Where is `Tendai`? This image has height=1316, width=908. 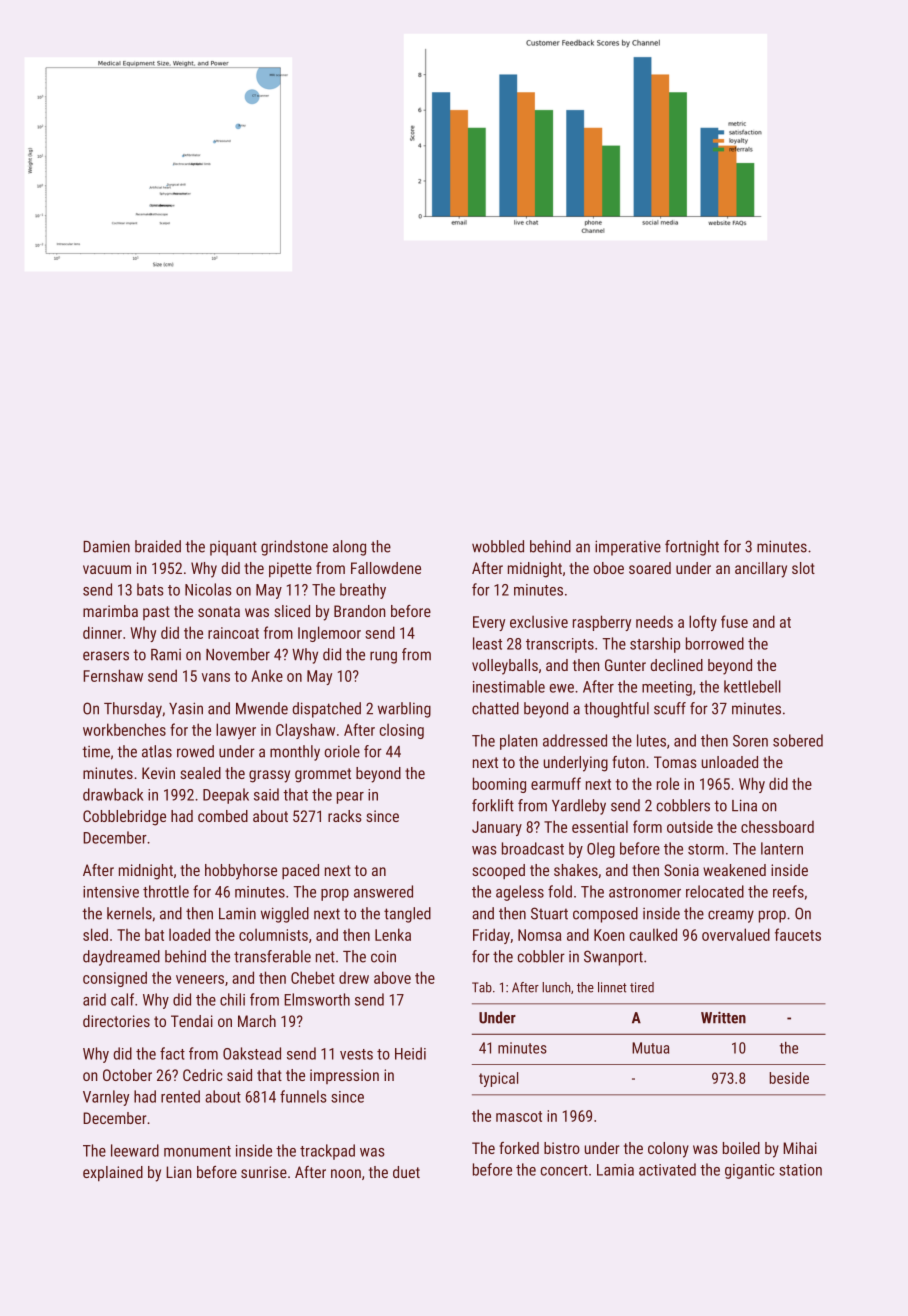
Tendai is located at coordinates (192, 1021).
